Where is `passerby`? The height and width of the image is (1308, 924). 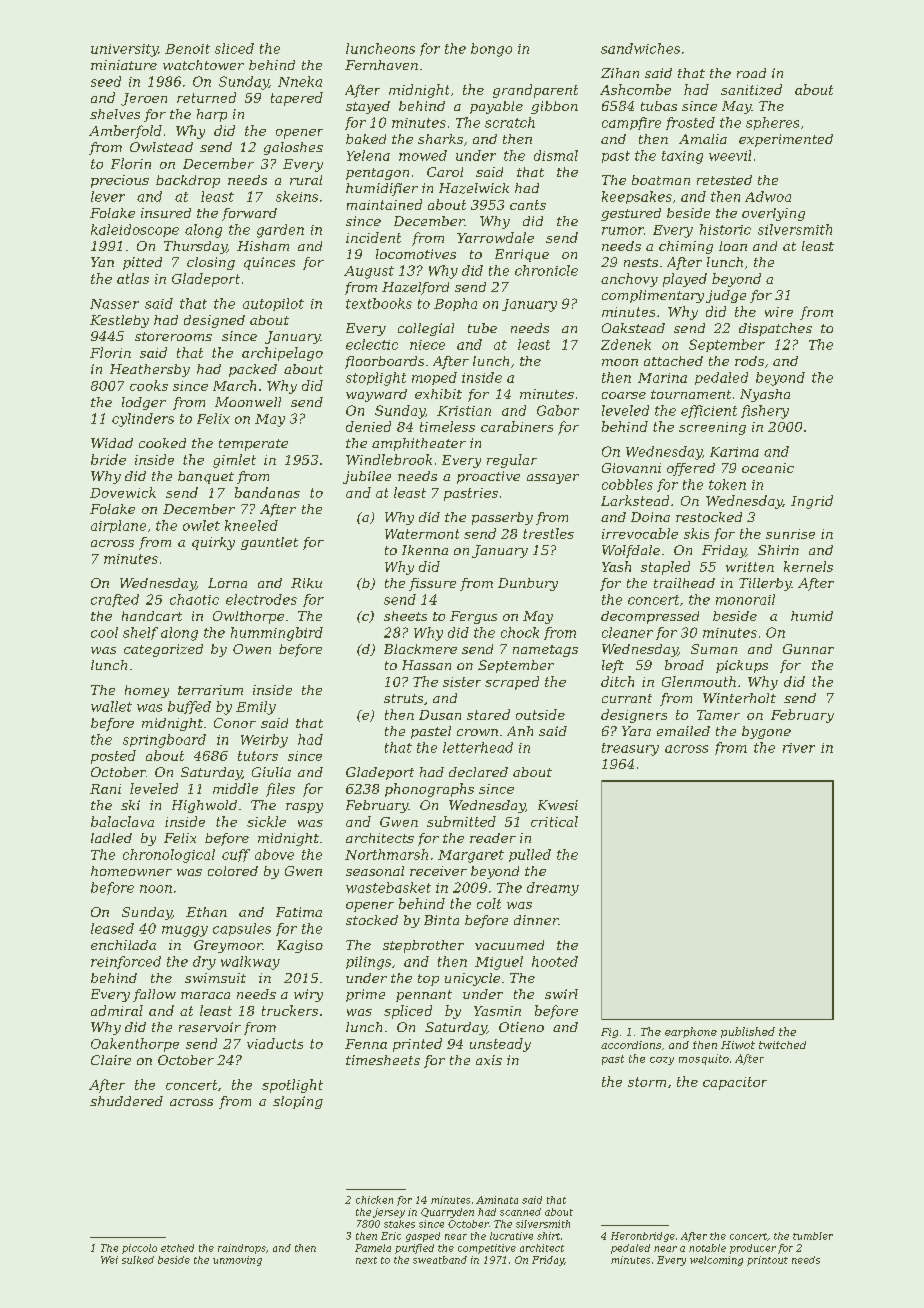 passerby is located at coordinates (502, 518).
